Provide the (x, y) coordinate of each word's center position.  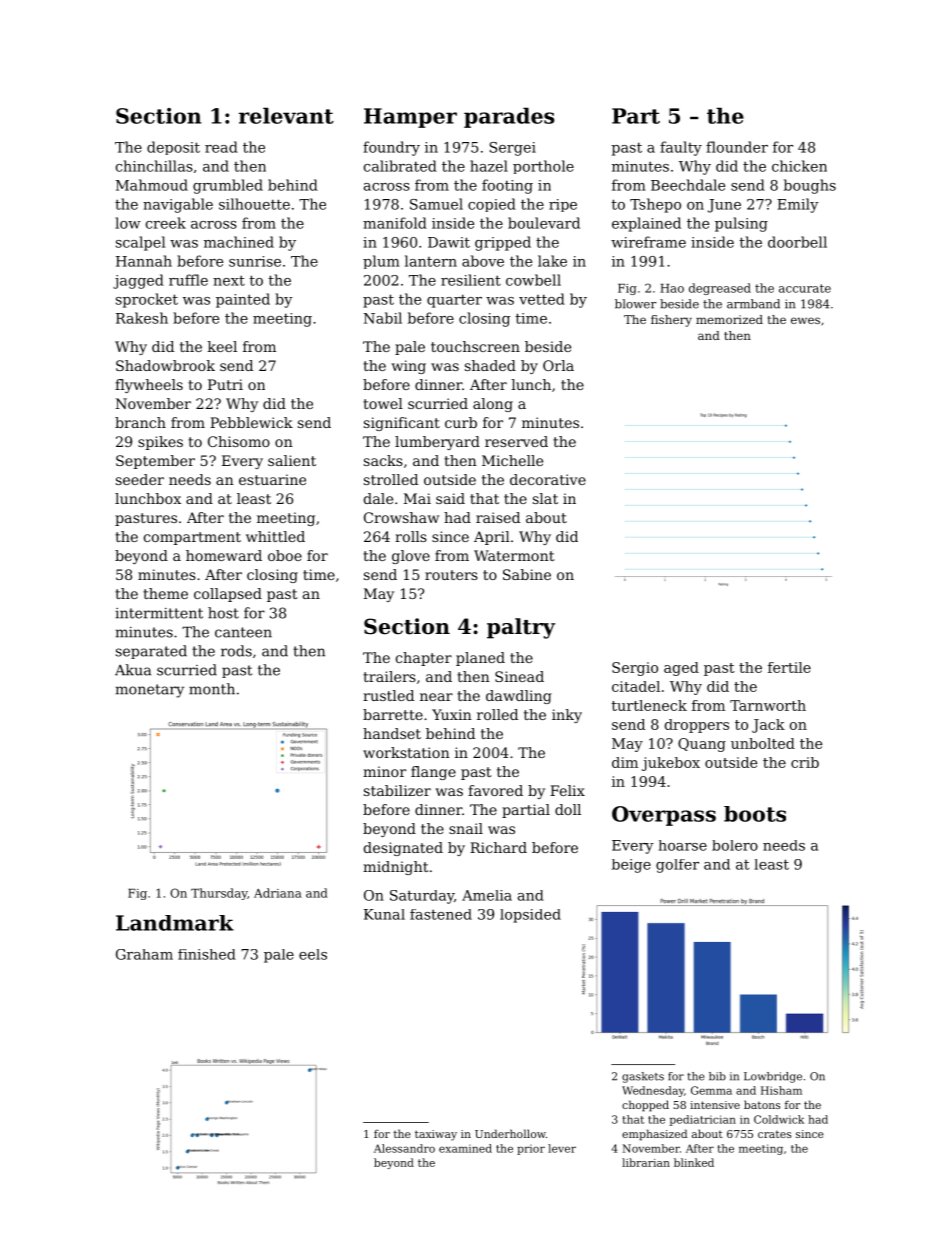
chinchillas (154, 166)
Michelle (512, 460)
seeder (140, 479)
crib (805, 762)
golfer (677, 866)
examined (465, 1148)
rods (236, 651)
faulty (681, 148)
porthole (543, 167)
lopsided (530, 916)
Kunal (384, 914)
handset (392, 733)
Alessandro (404, 1148)
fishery (671, 321)
